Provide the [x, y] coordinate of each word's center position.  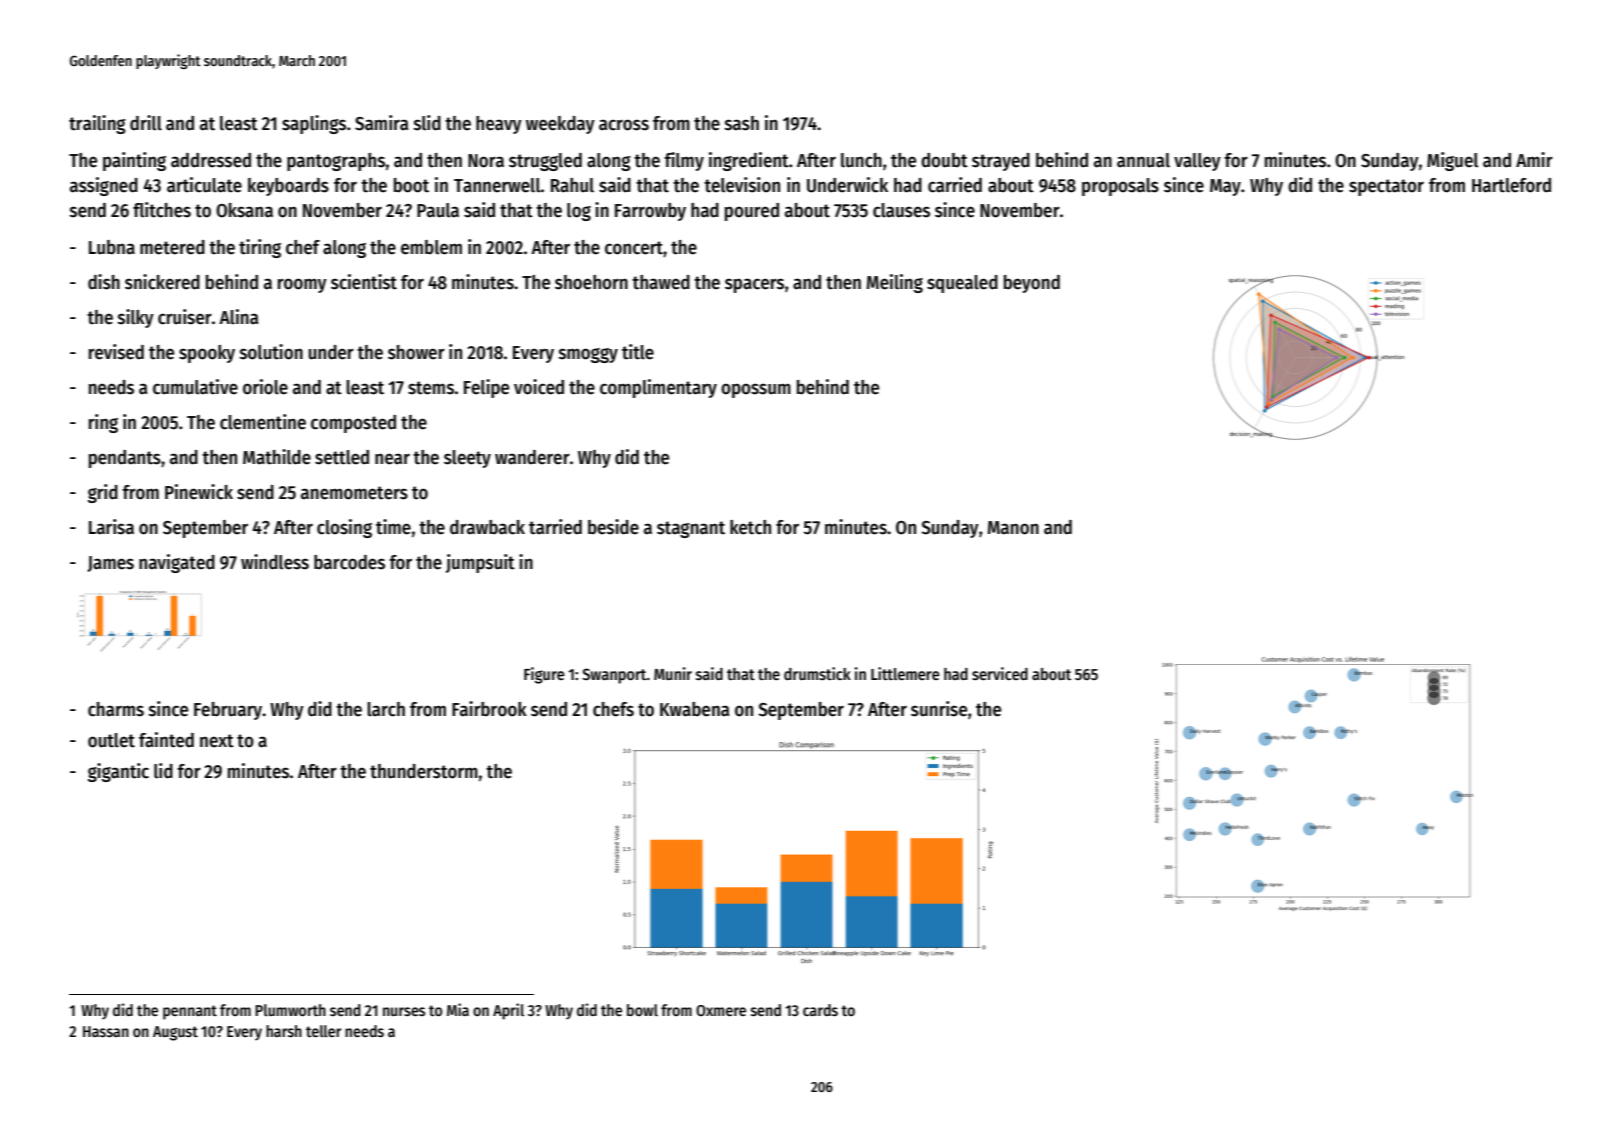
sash [742, 123]
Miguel [1452, 161]
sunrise [939, 709]
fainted [166, 740]
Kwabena [694, 709]
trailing [97, 124]
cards [820, 1010]
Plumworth [290, 1010]
